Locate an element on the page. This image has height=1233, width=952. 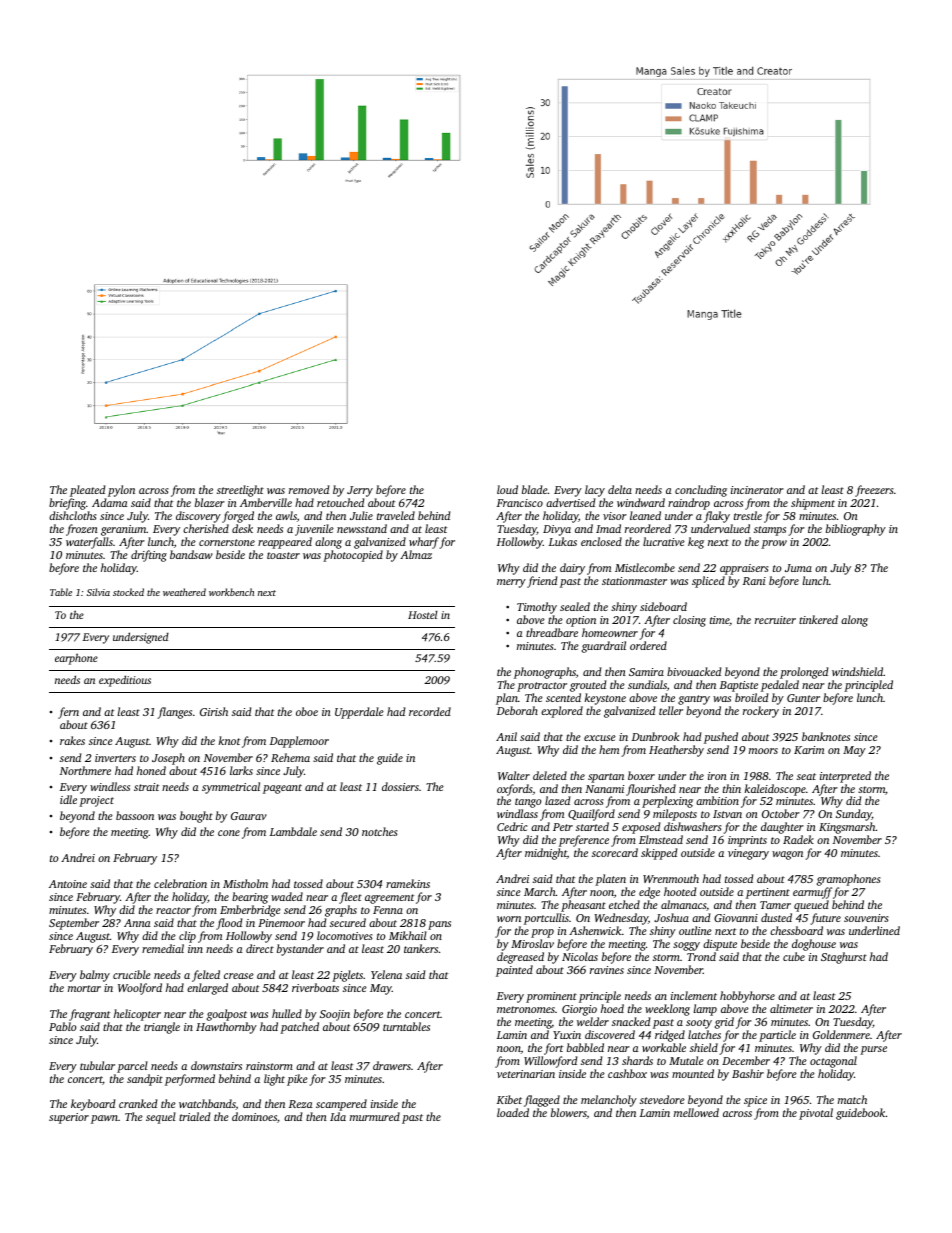
tango is located at coordinates (528, 803).
